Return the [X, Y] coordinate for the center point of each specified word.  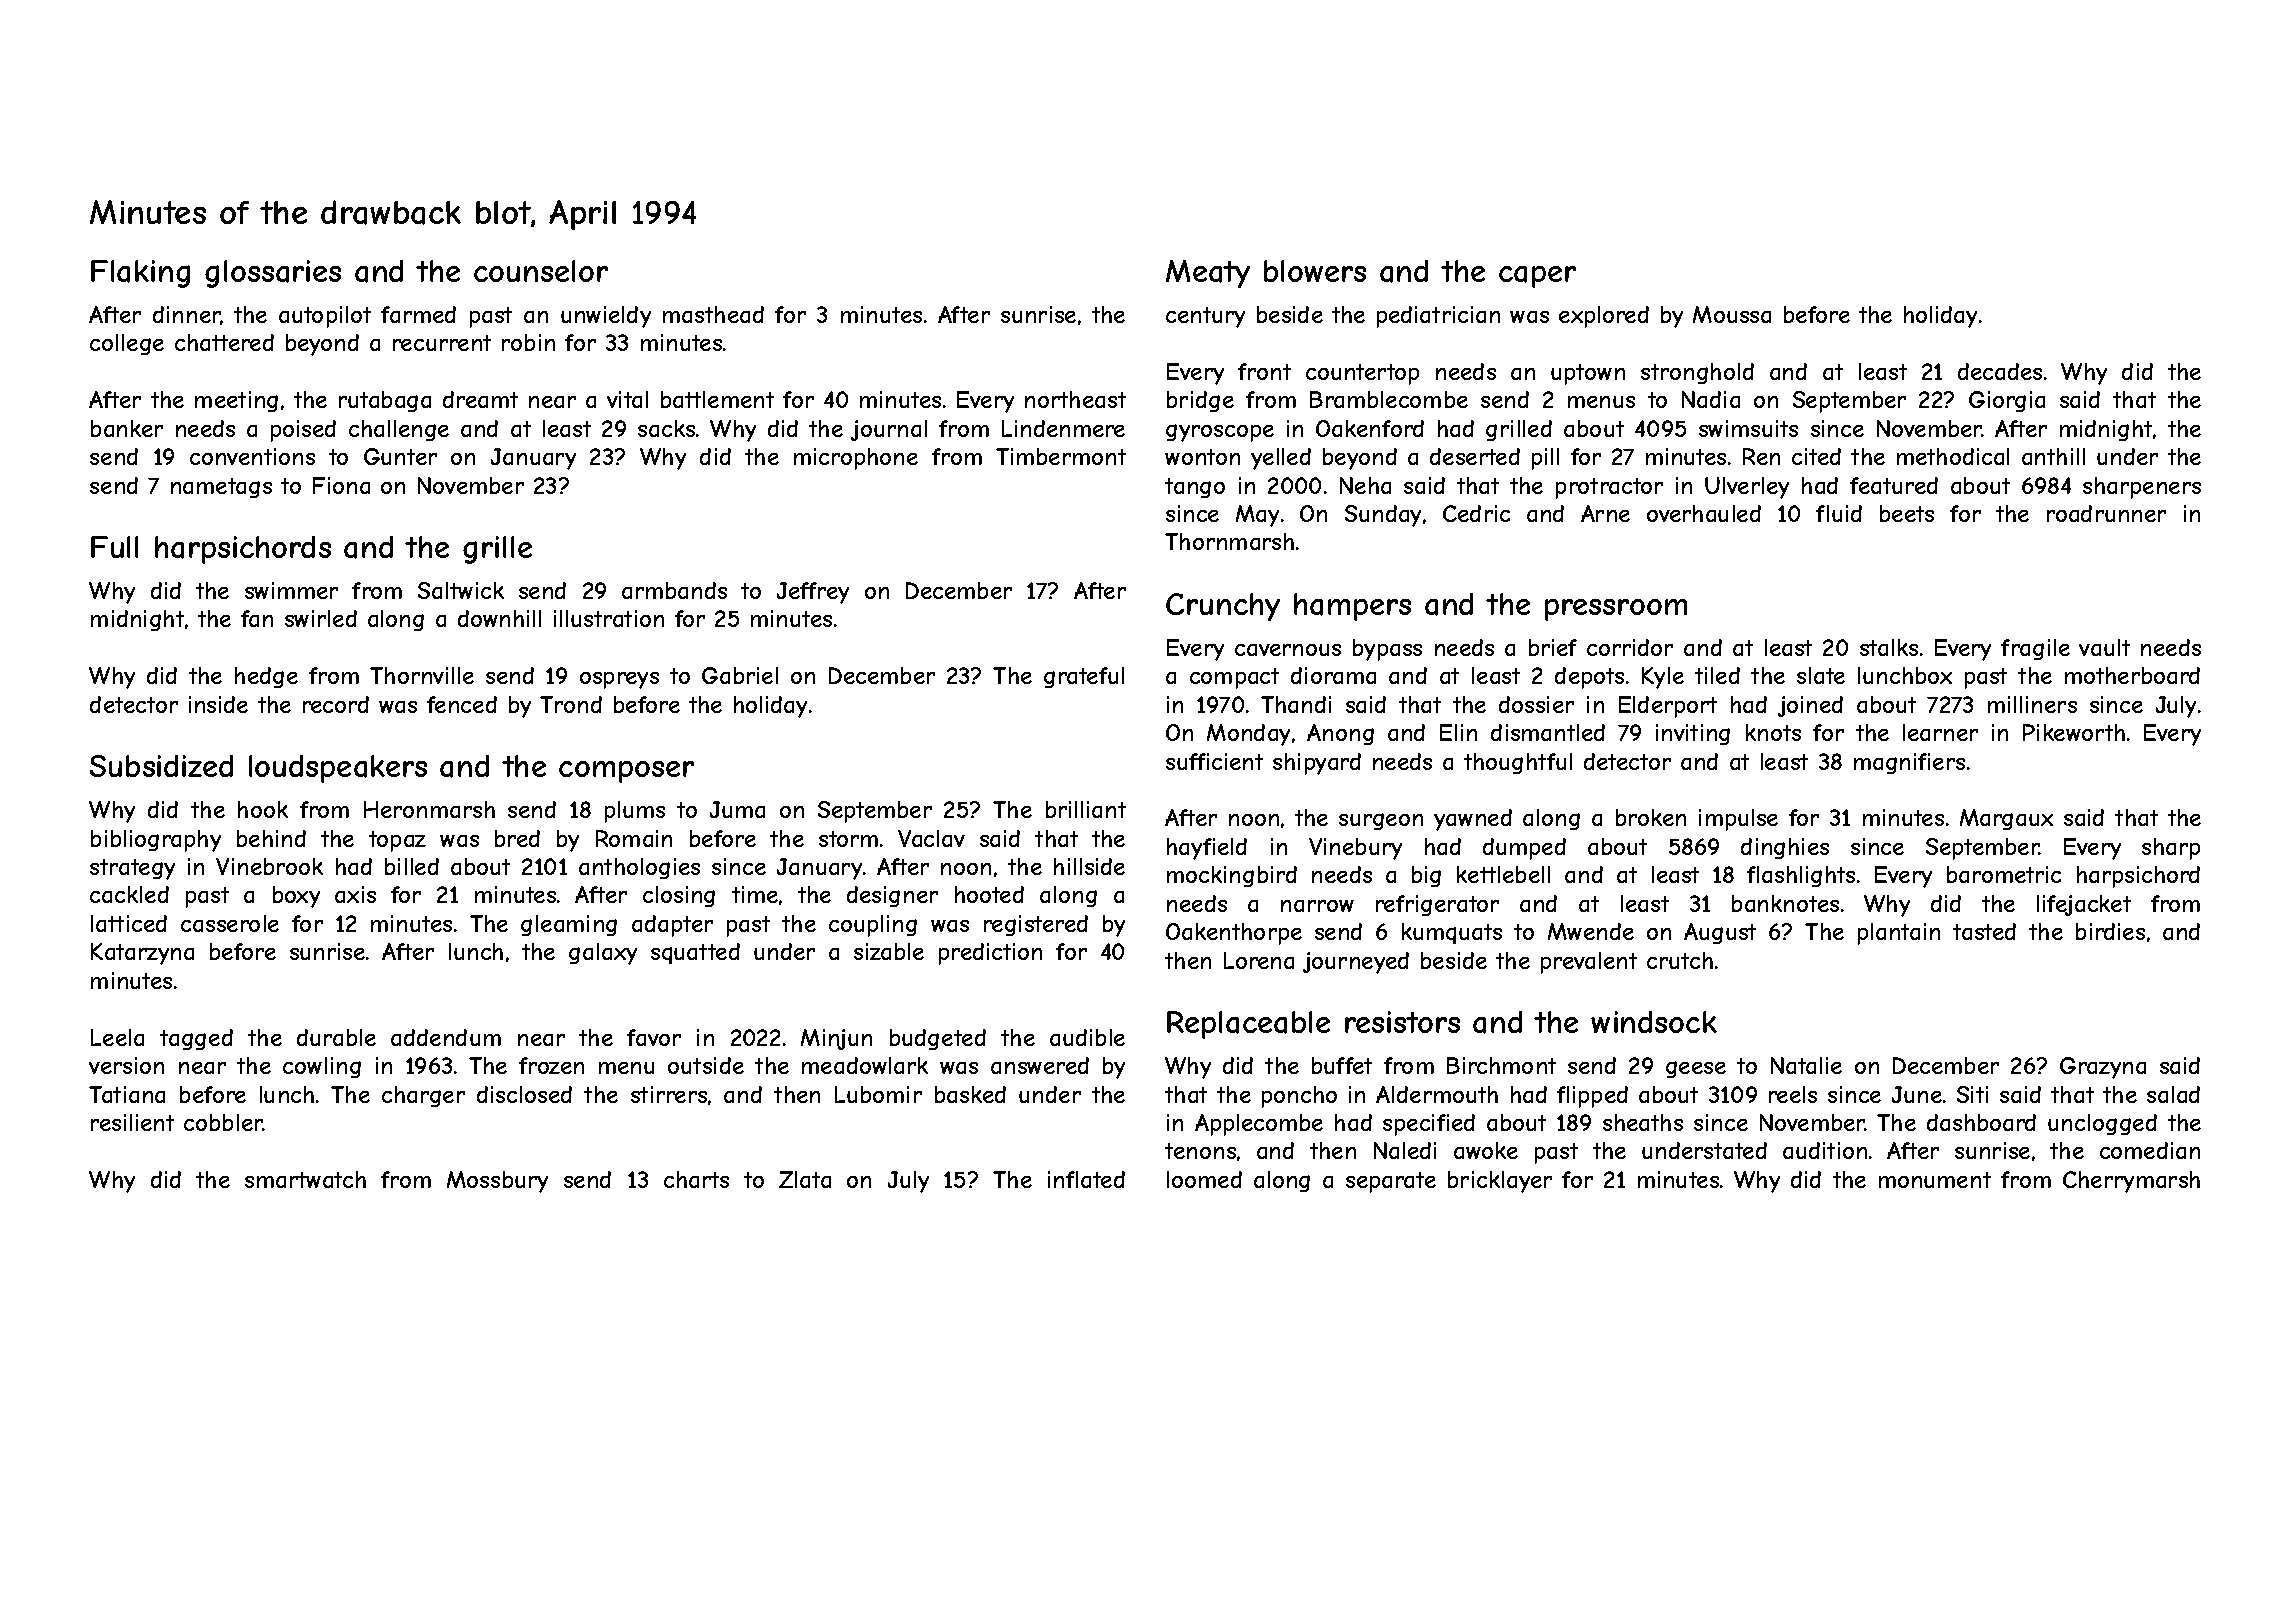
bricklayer [1500, 1182]
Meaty [1208, 274]
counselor [541, 271]
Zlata [805, 1179]
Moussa [1732, 314]
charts [696, 1179]
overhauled [1704, 513]
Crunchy [1223, 607]
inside [218, 704]
